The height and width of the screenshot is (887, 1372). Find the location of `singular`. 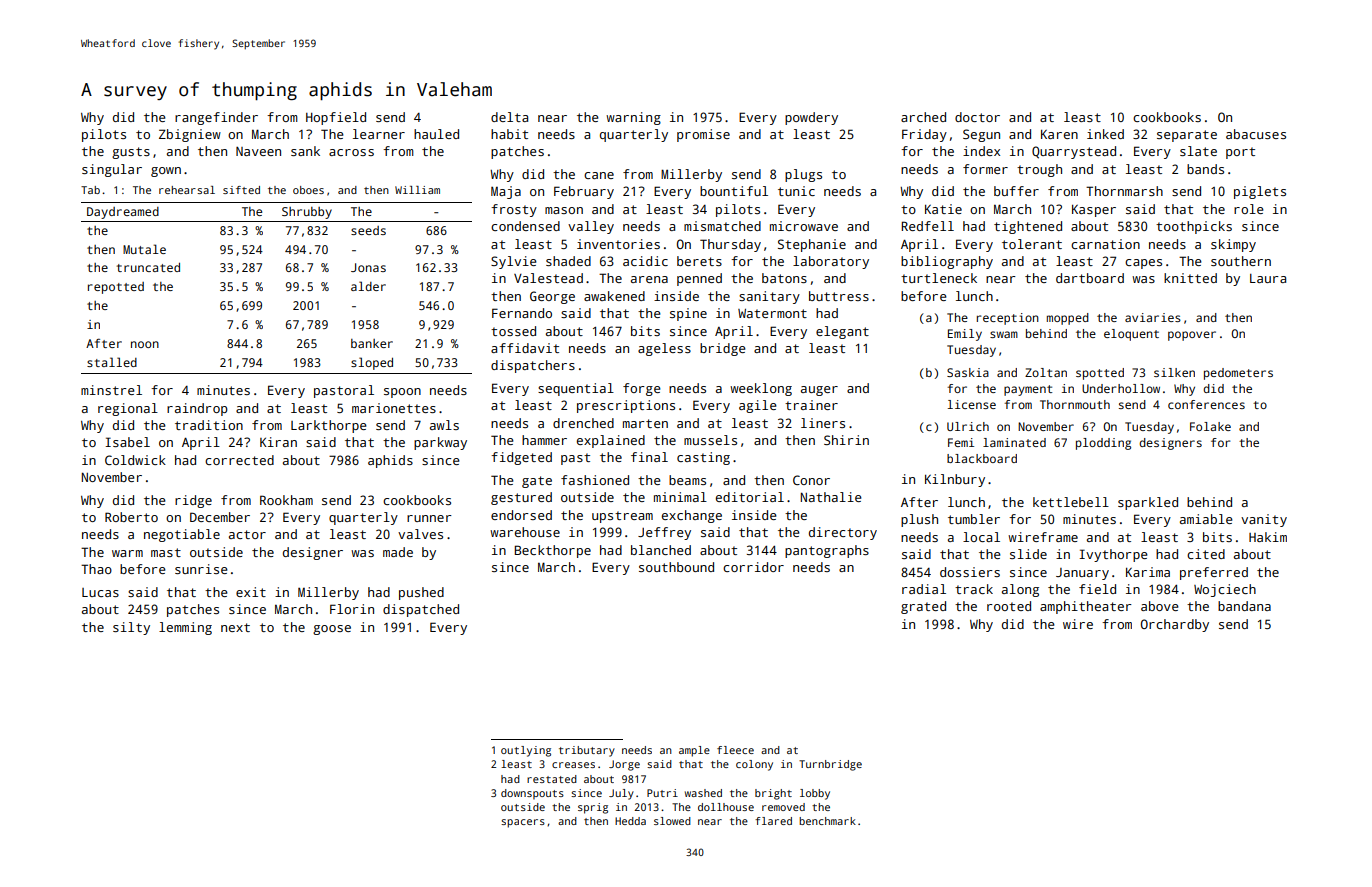

singular is located at coordinates (112, 170).
